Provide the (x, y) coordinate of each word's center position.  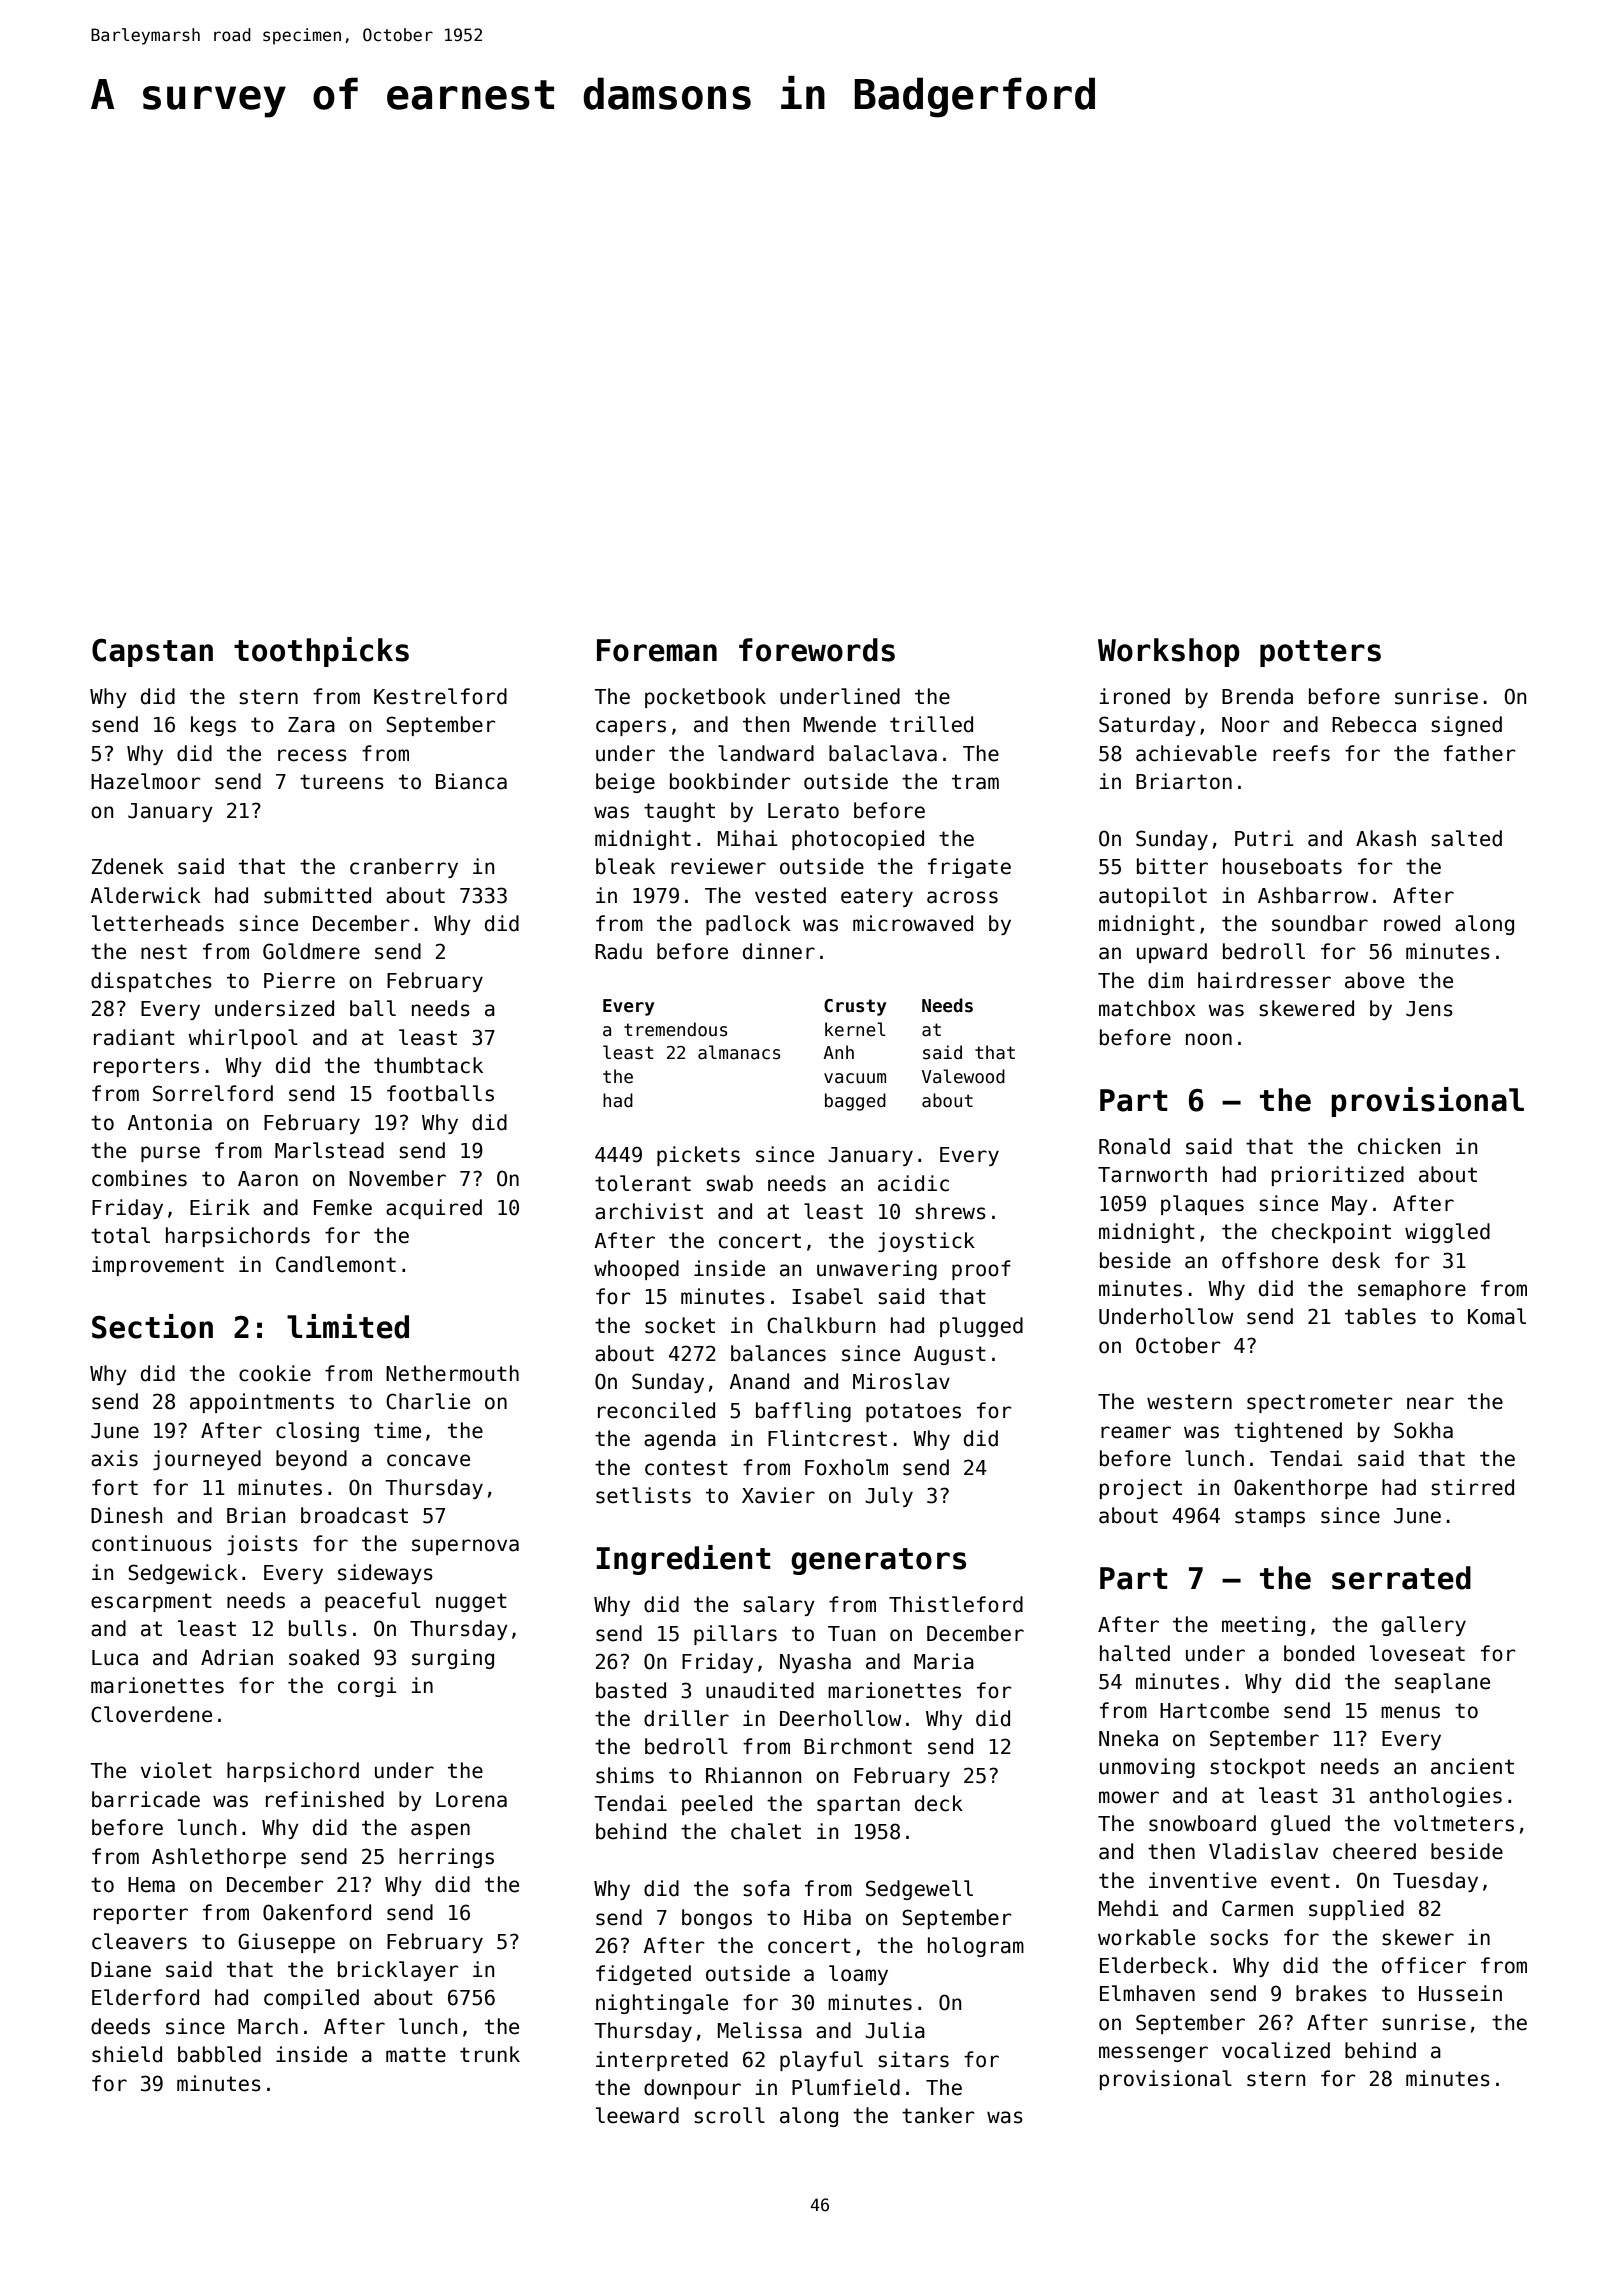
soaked (324, 1657)
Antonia (170, 1122)
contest (686, 1468)
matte (416, 2055)
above (1374, 980)
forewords (817, 650)
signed (1466, 726)
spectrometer (1320, 1403)
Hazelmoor (146, 781)
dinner (779, 951)
